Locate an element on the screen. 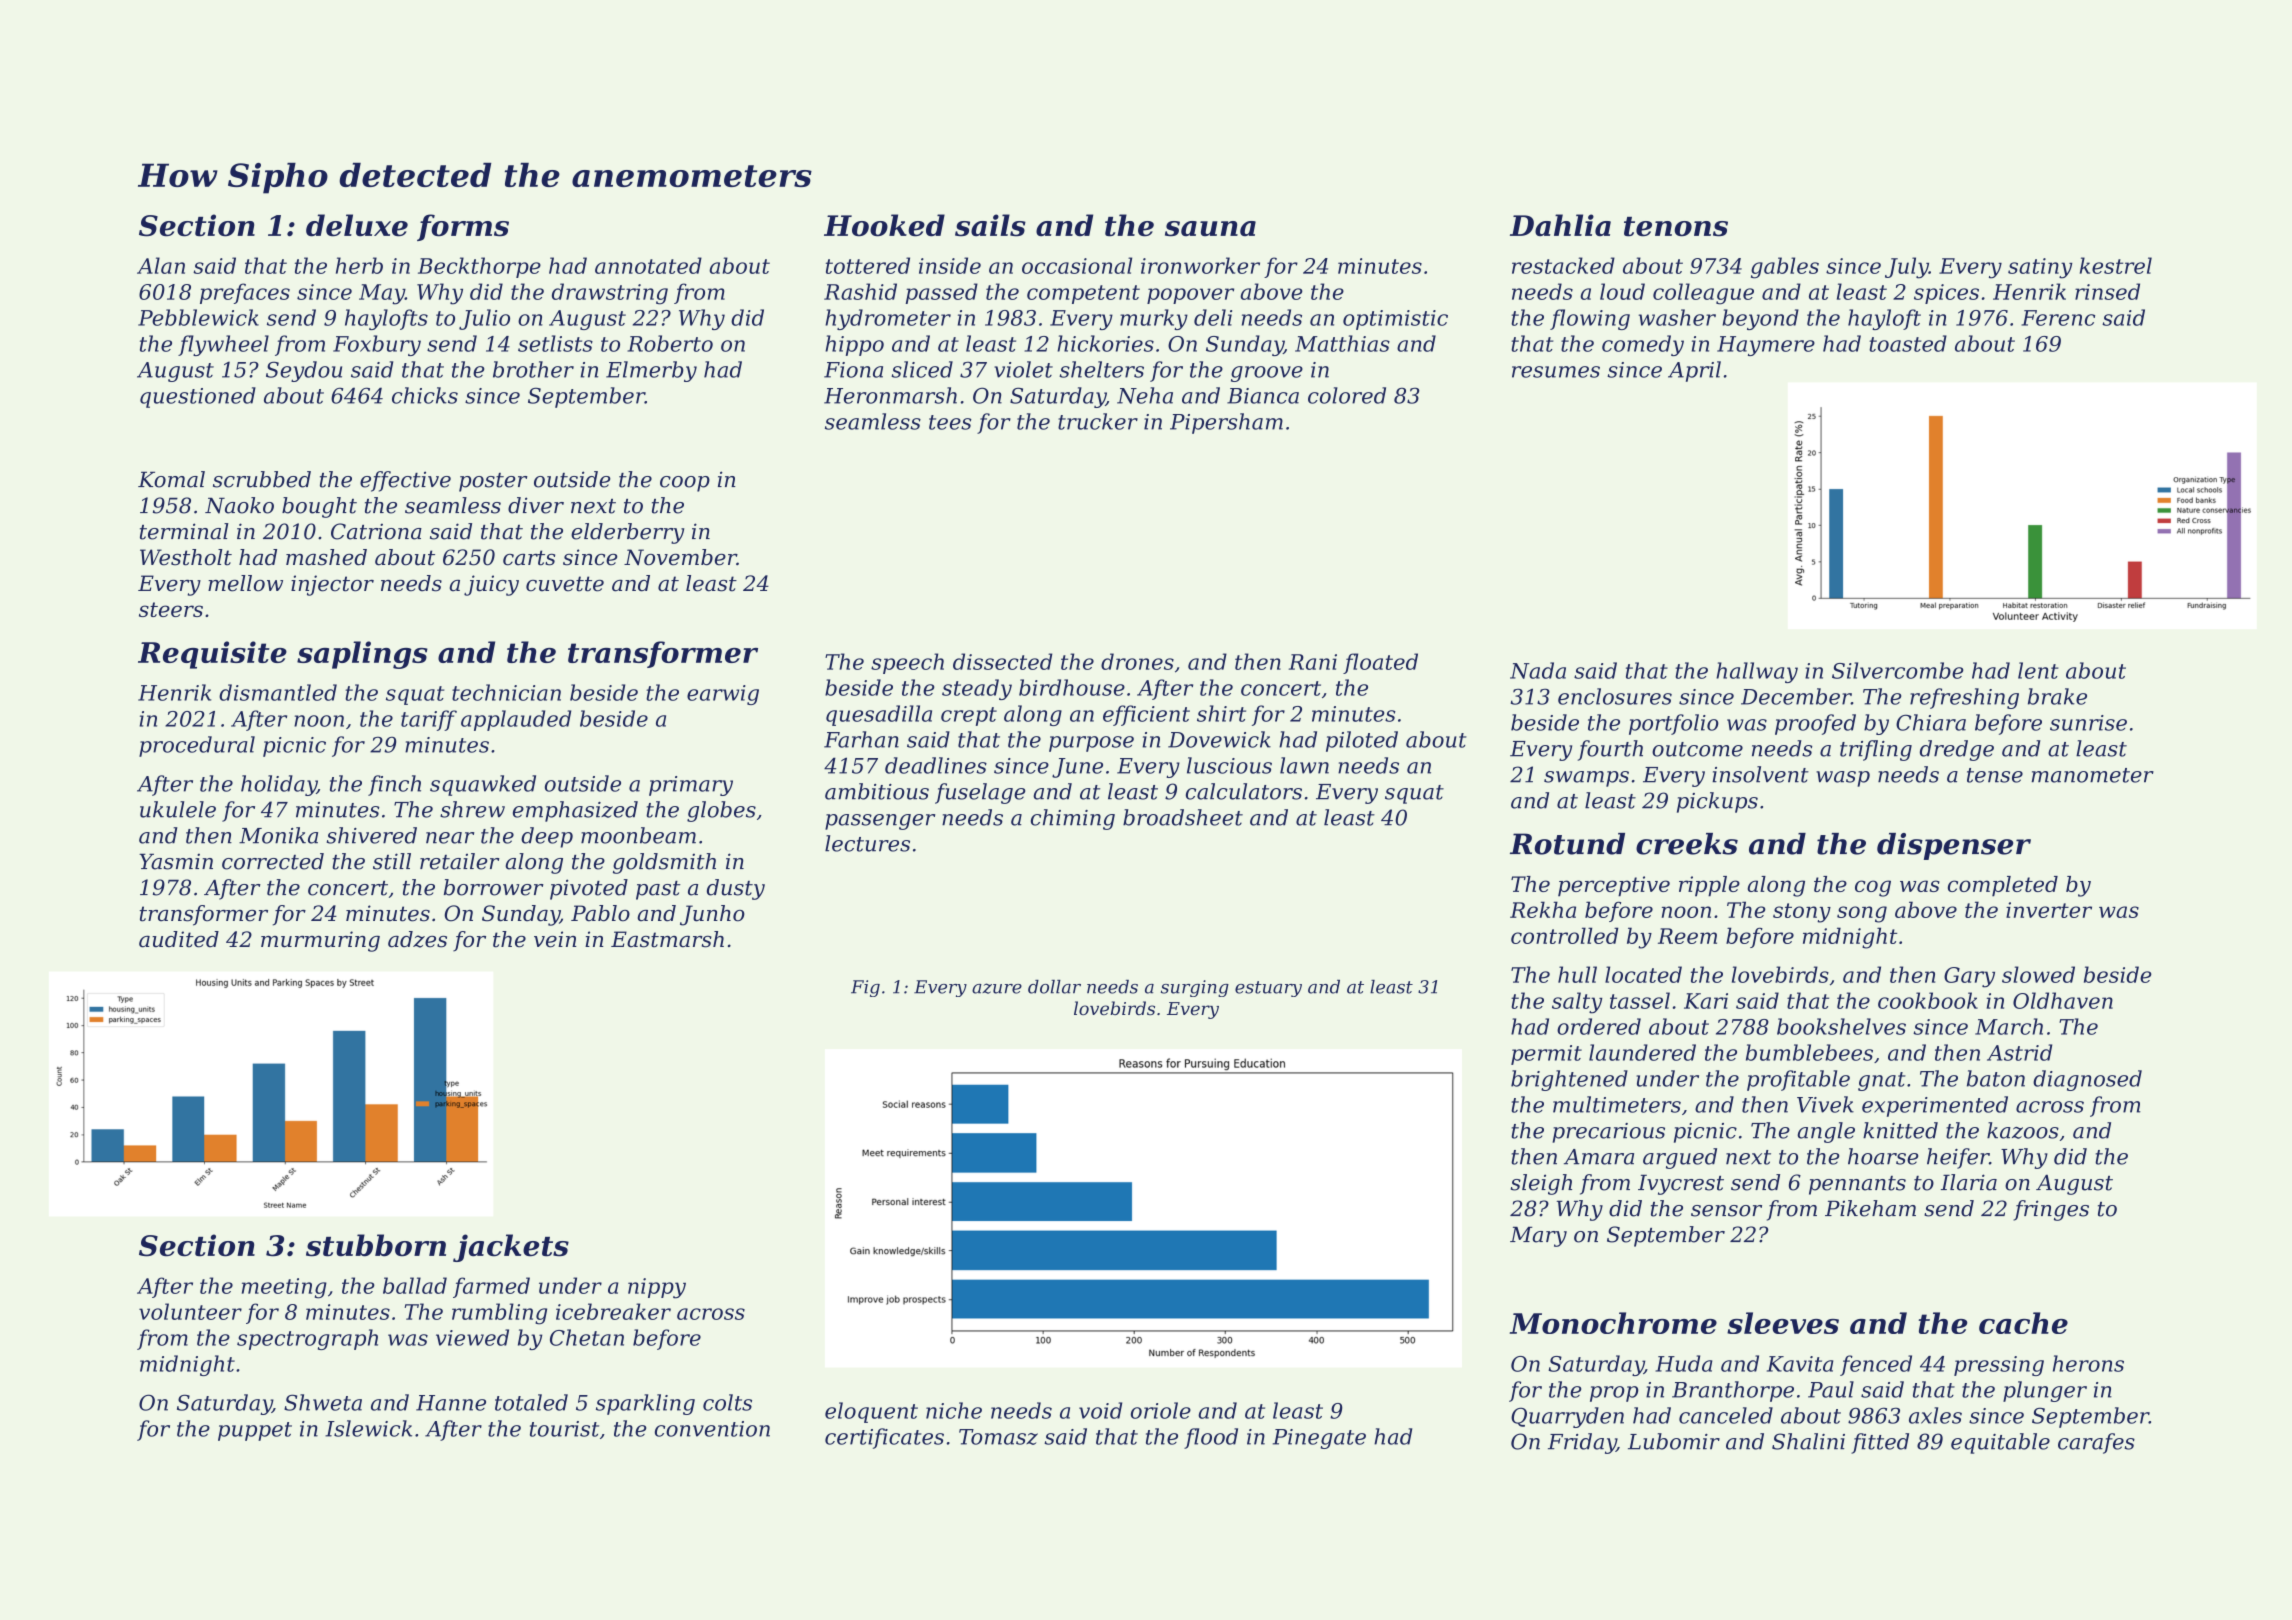  puppet is located at coordinates (255, 1431).
